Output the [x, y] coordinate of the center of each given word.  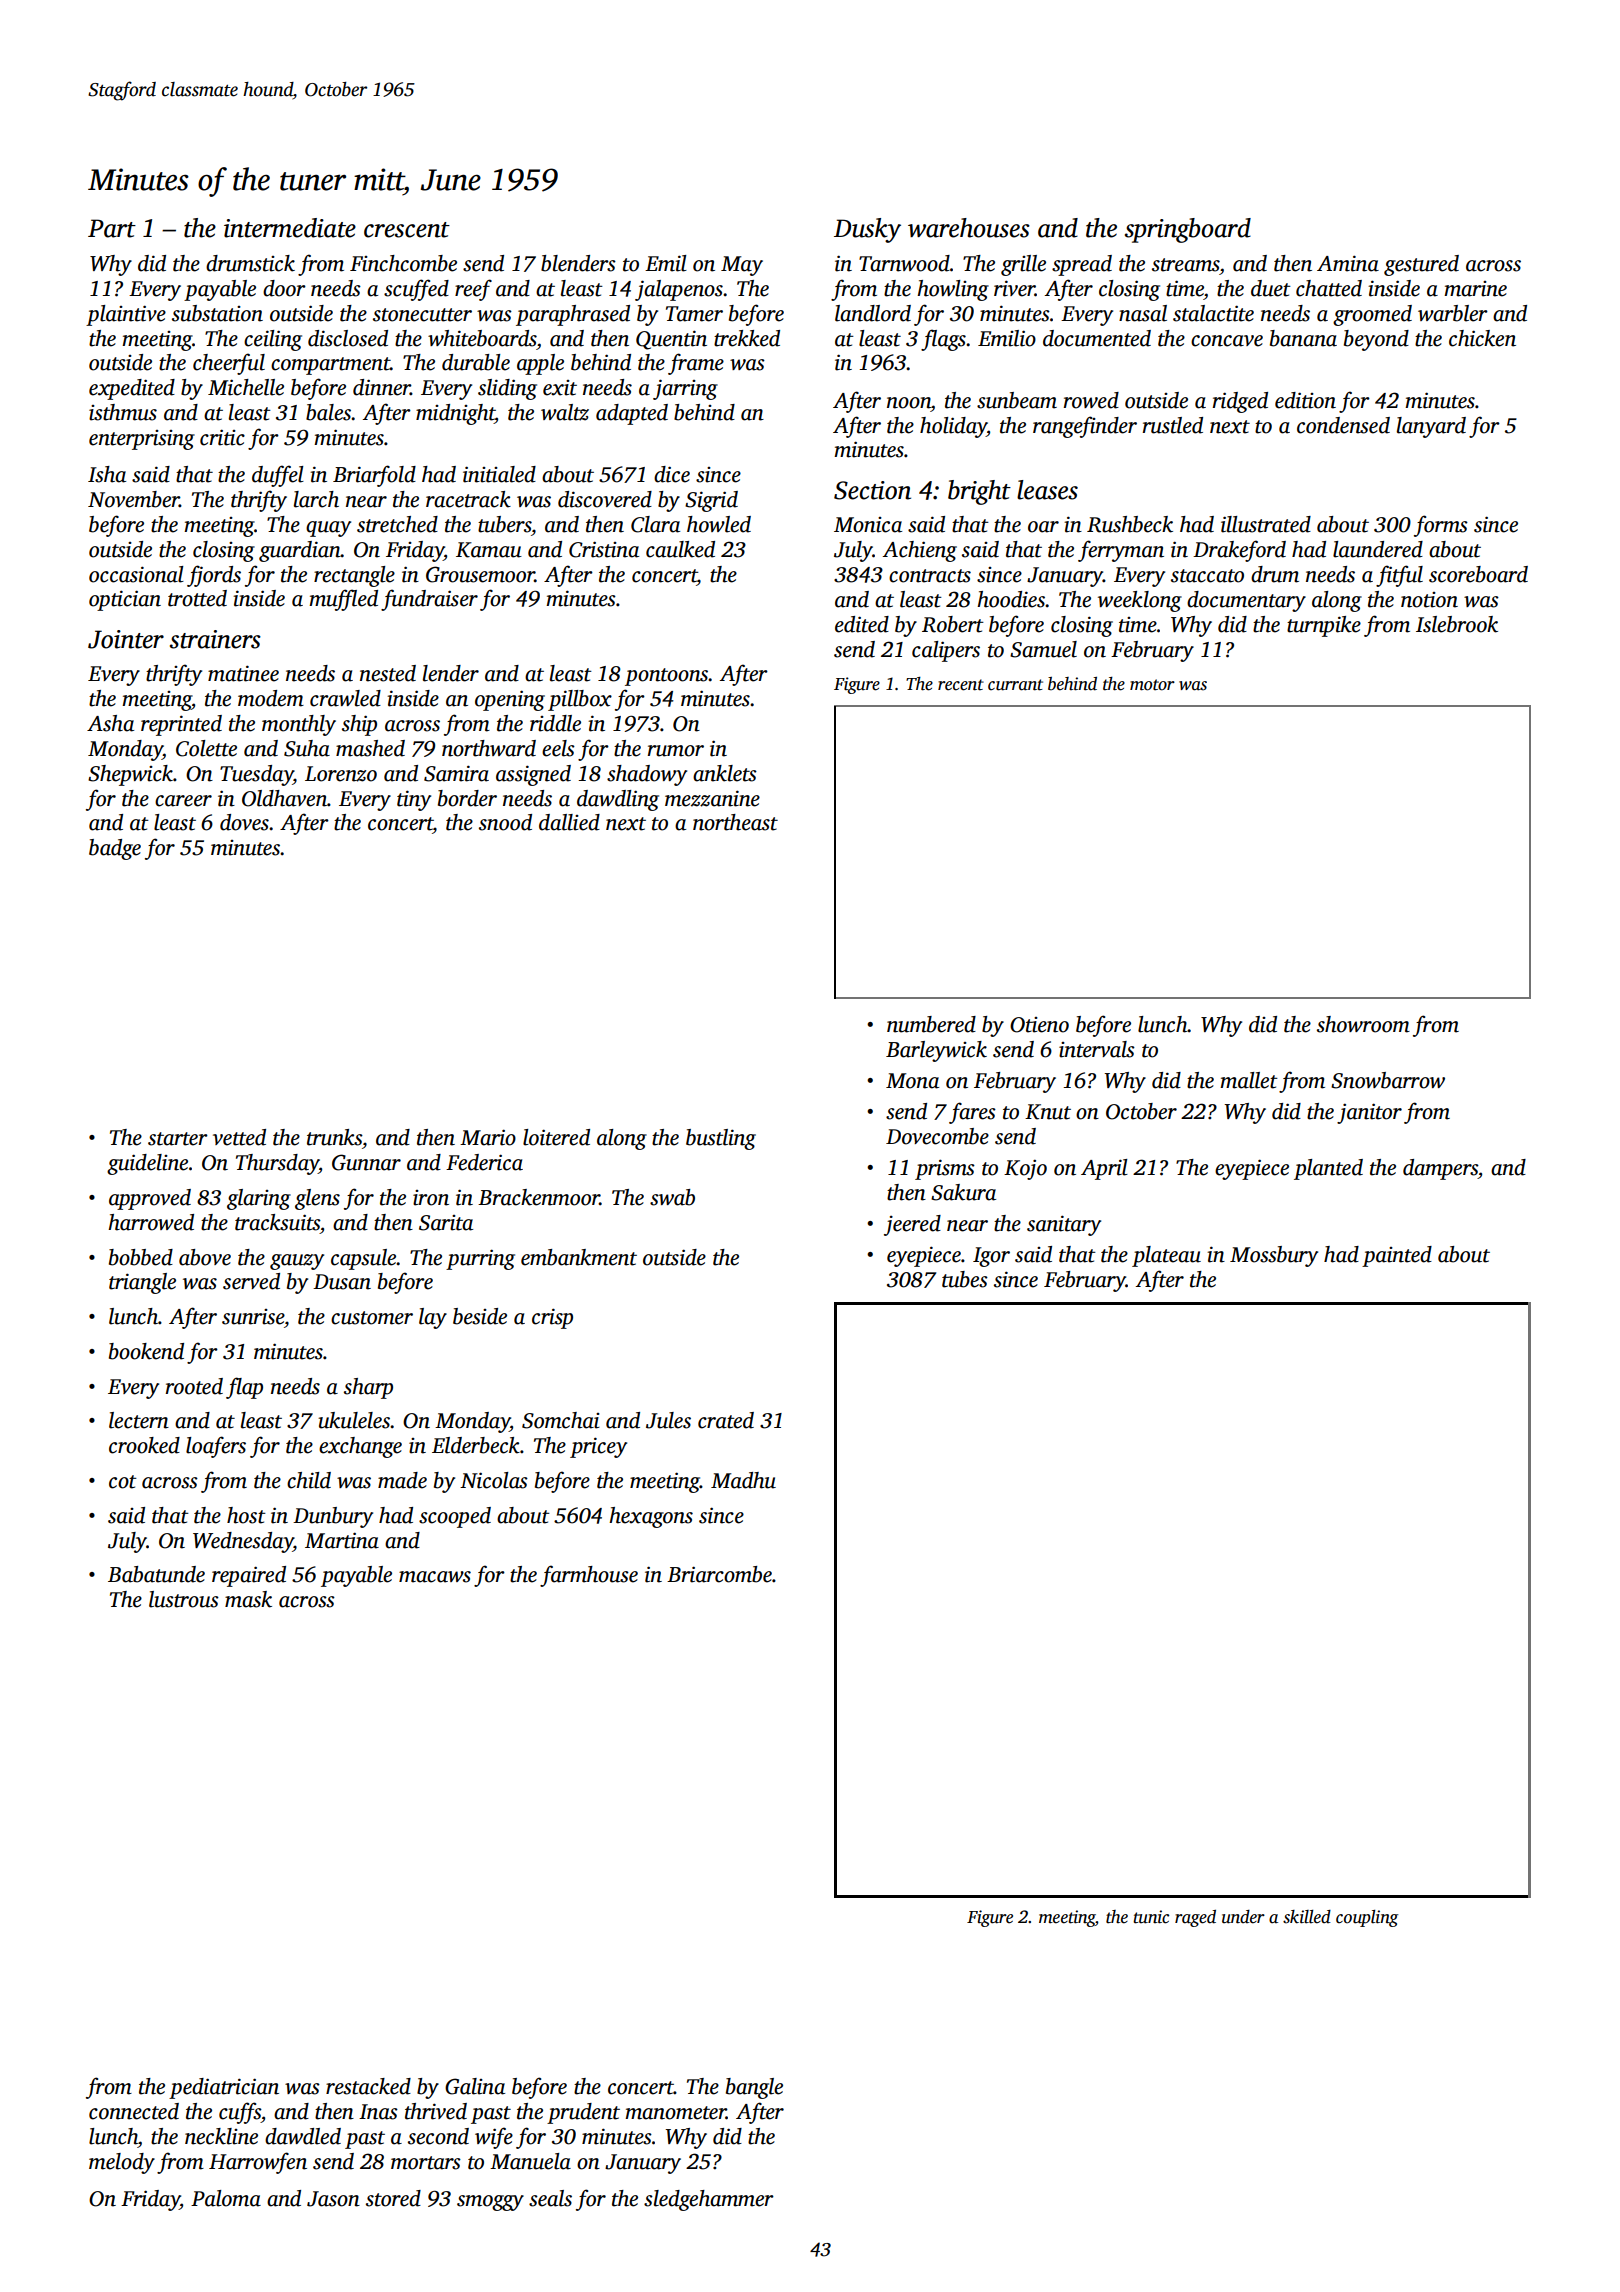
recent [961, 685]
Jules [668, 1420]
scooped [455, 1517]
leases [1047, 490]
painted [1397, 1256]
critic [222, 437]
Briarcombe [719, 1574]
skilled [1307, 1917]
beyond [1376, 340]
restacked [368, 2086]
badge [115, 849]
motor [1152, 685]
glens [317, 1199]
